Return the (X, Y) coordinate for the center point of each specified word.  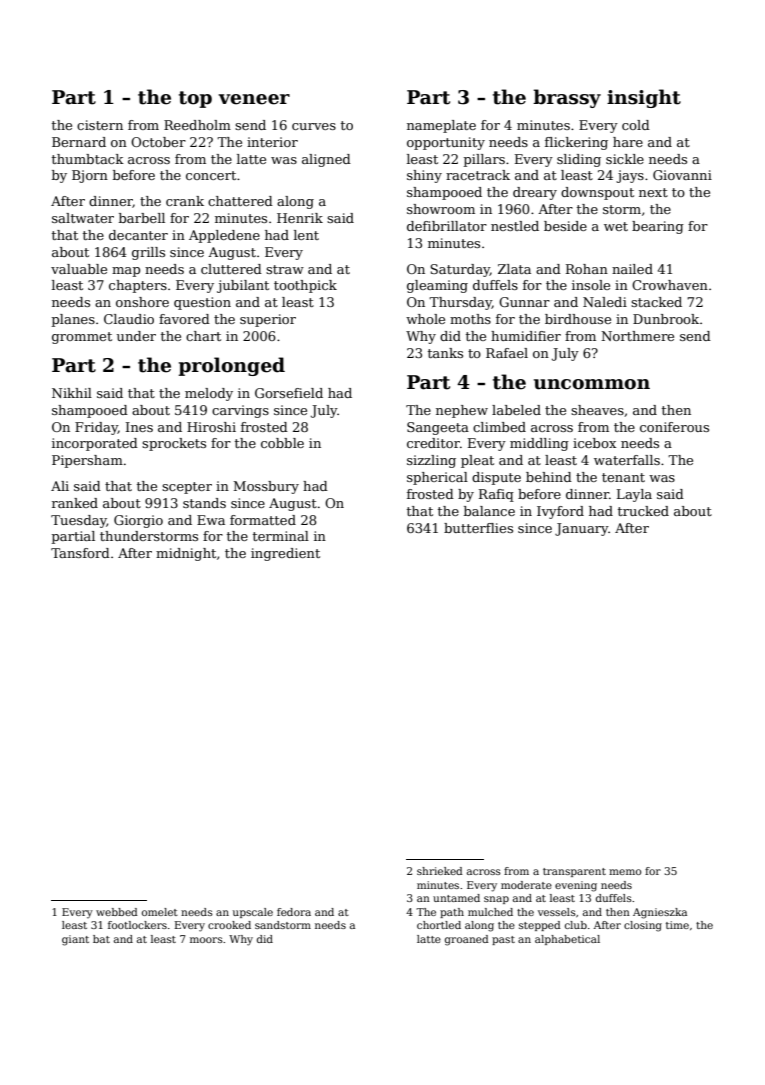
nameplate (441, 126)
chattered (240, 201)
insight (644, 98)
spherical (437, 478)
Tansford (80, 553)
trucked (643, 511)
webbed (117, 912)
